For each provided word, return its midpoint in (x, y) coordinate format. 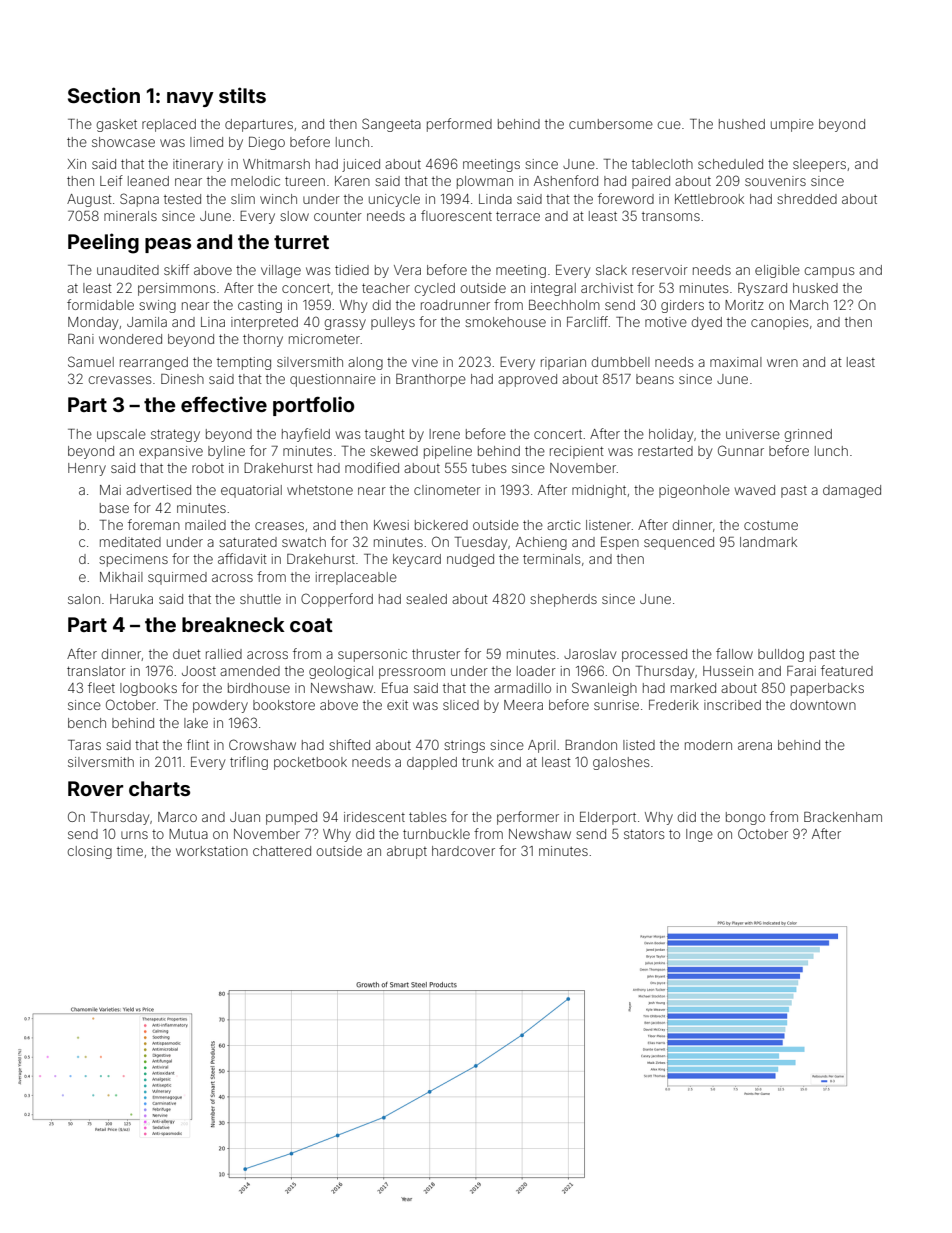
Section (104, 95)
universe (753, 434)
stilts (242, 95)
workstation (212, 851)
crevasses (120, 380)
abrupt (407, 852)
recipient (577, 452)
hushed (742, 124)
